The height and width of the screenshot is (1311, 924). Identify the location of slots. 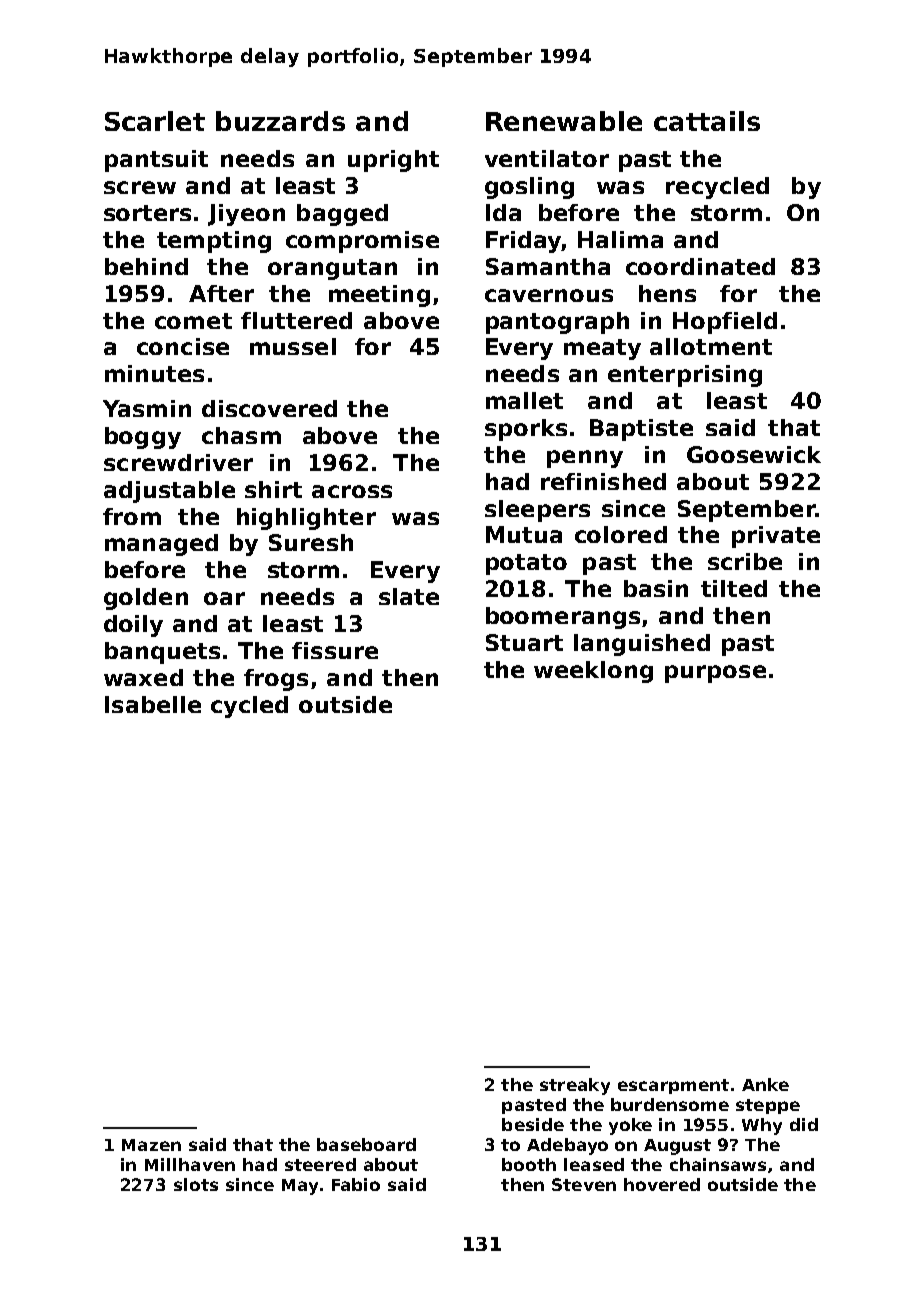
(196, 1184).
